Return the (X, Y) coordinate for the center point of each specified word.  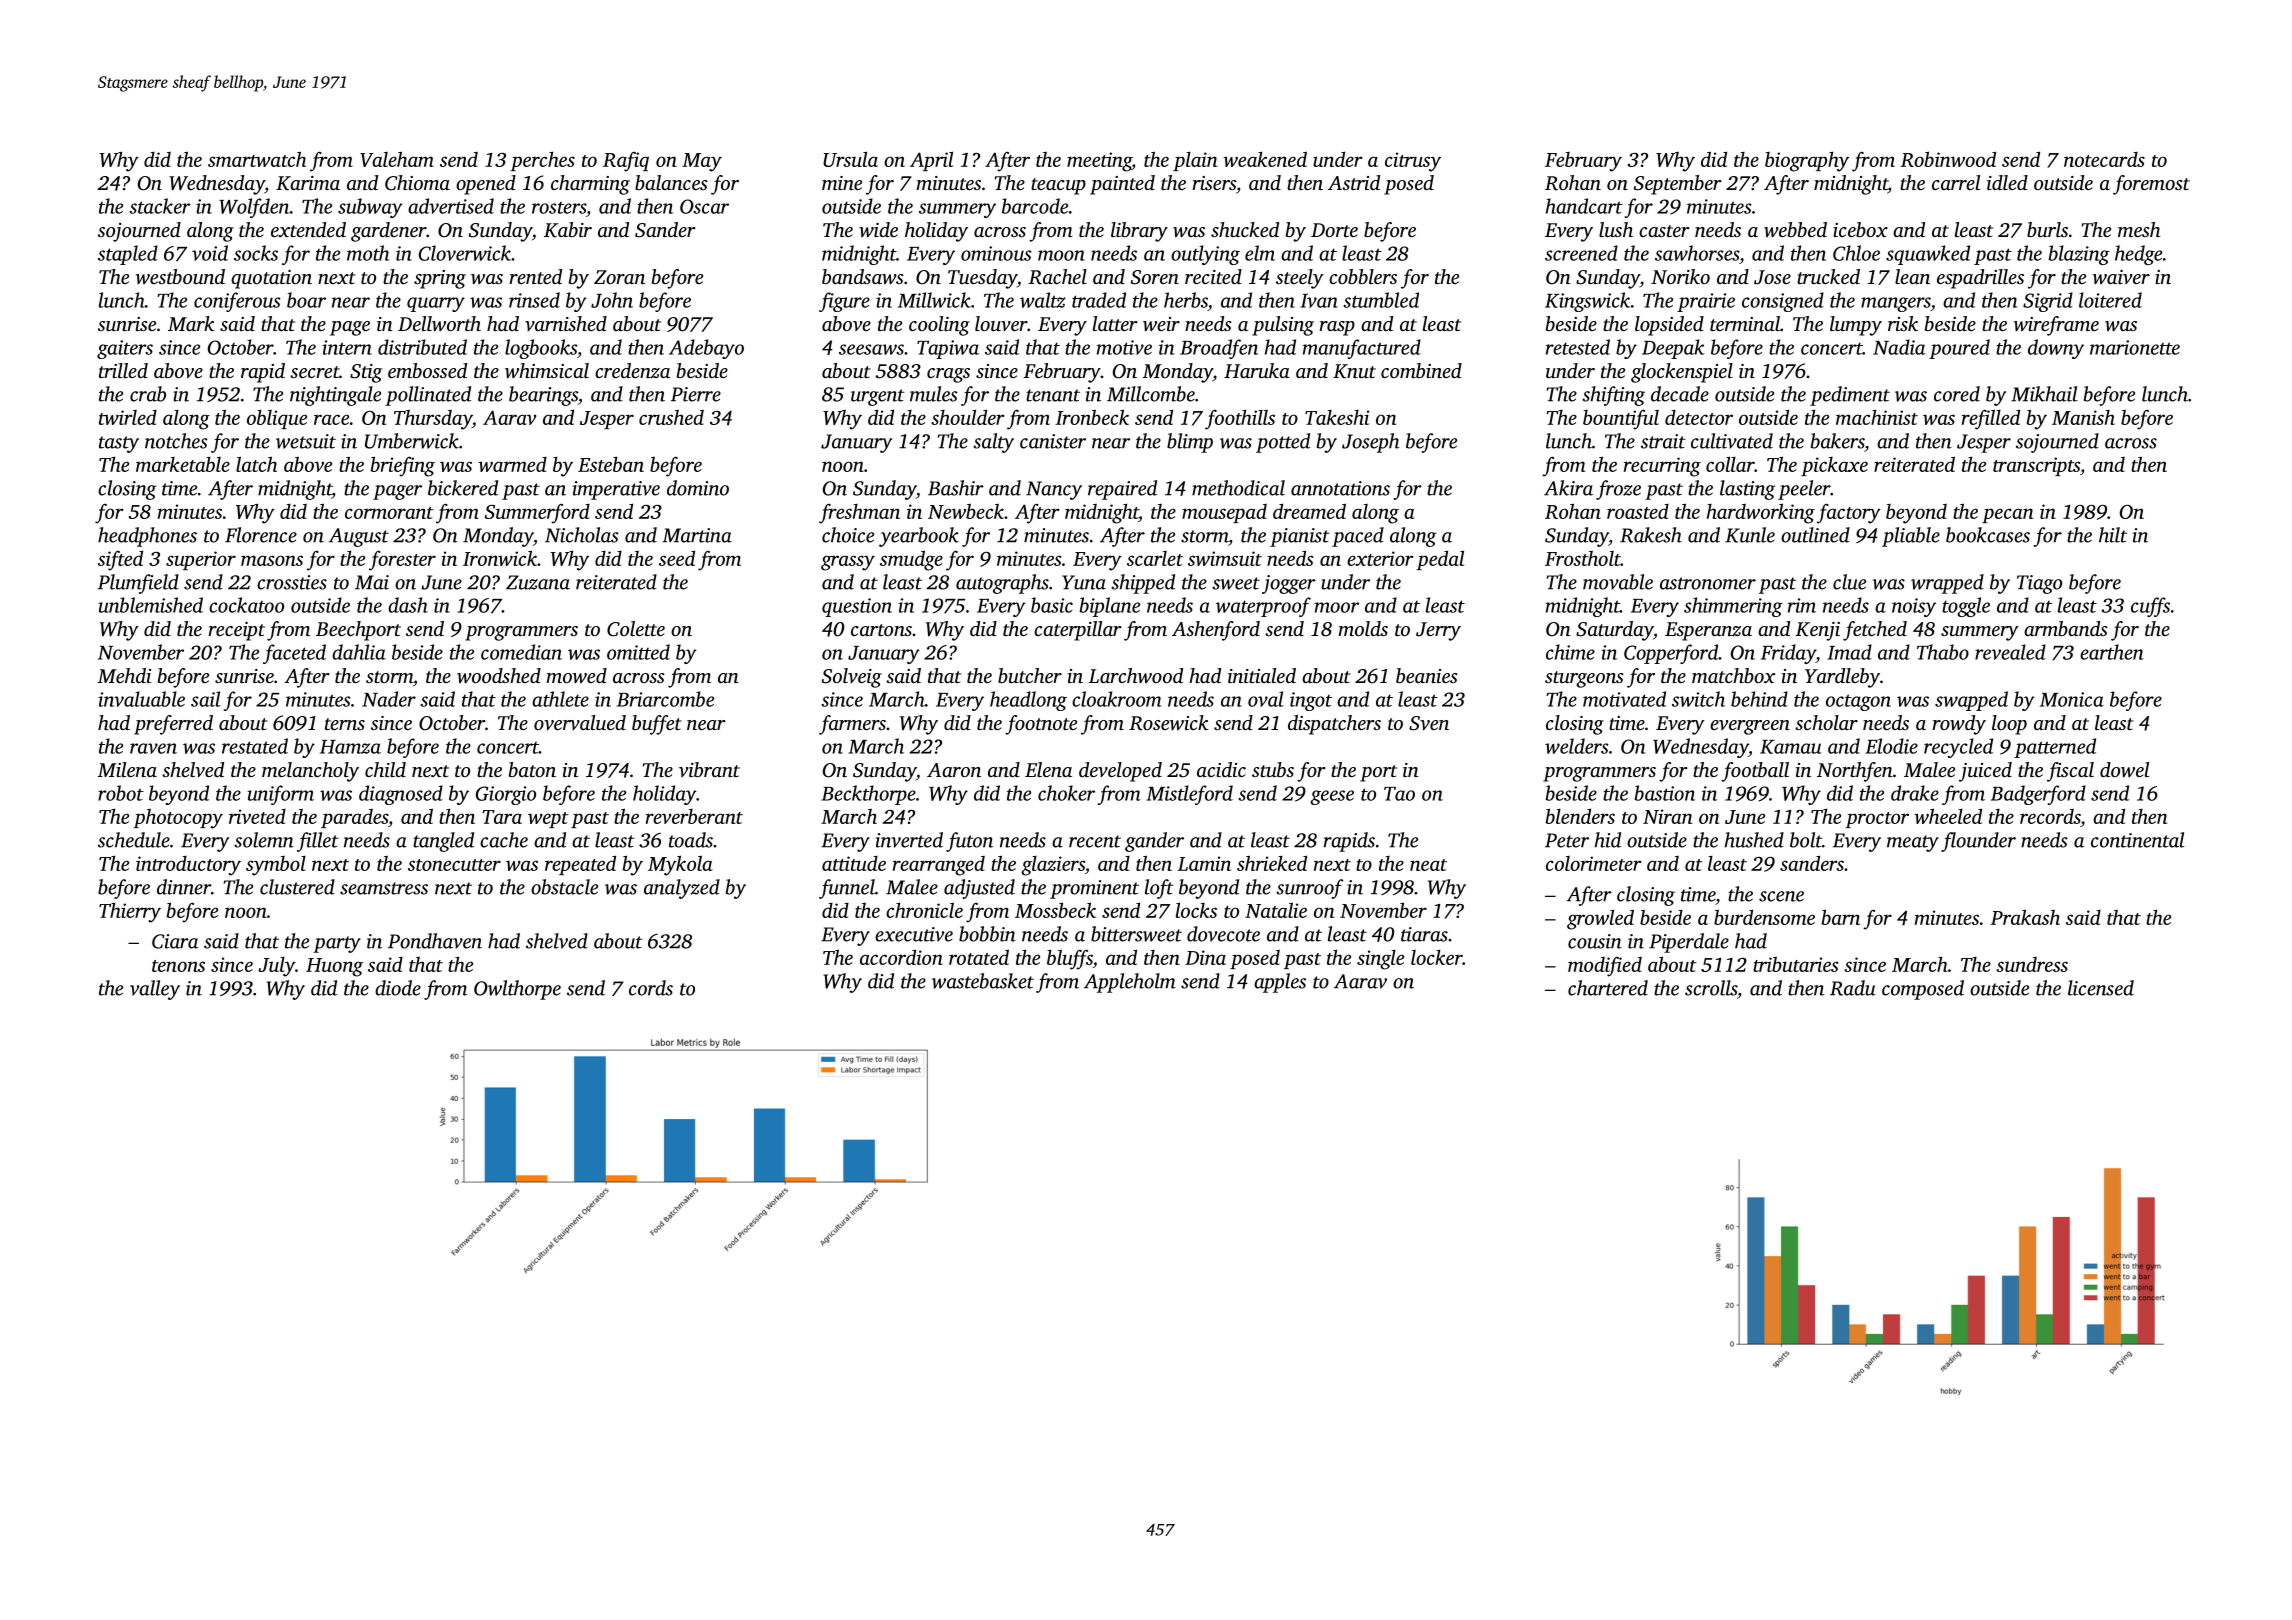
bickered (463, 488)
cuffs (2150, 607)
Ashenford (1216, 631)
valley (155, 990)
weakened (1265, 159)
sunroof (1309, 889)
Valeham (397, 159)
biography (1807, 161)
